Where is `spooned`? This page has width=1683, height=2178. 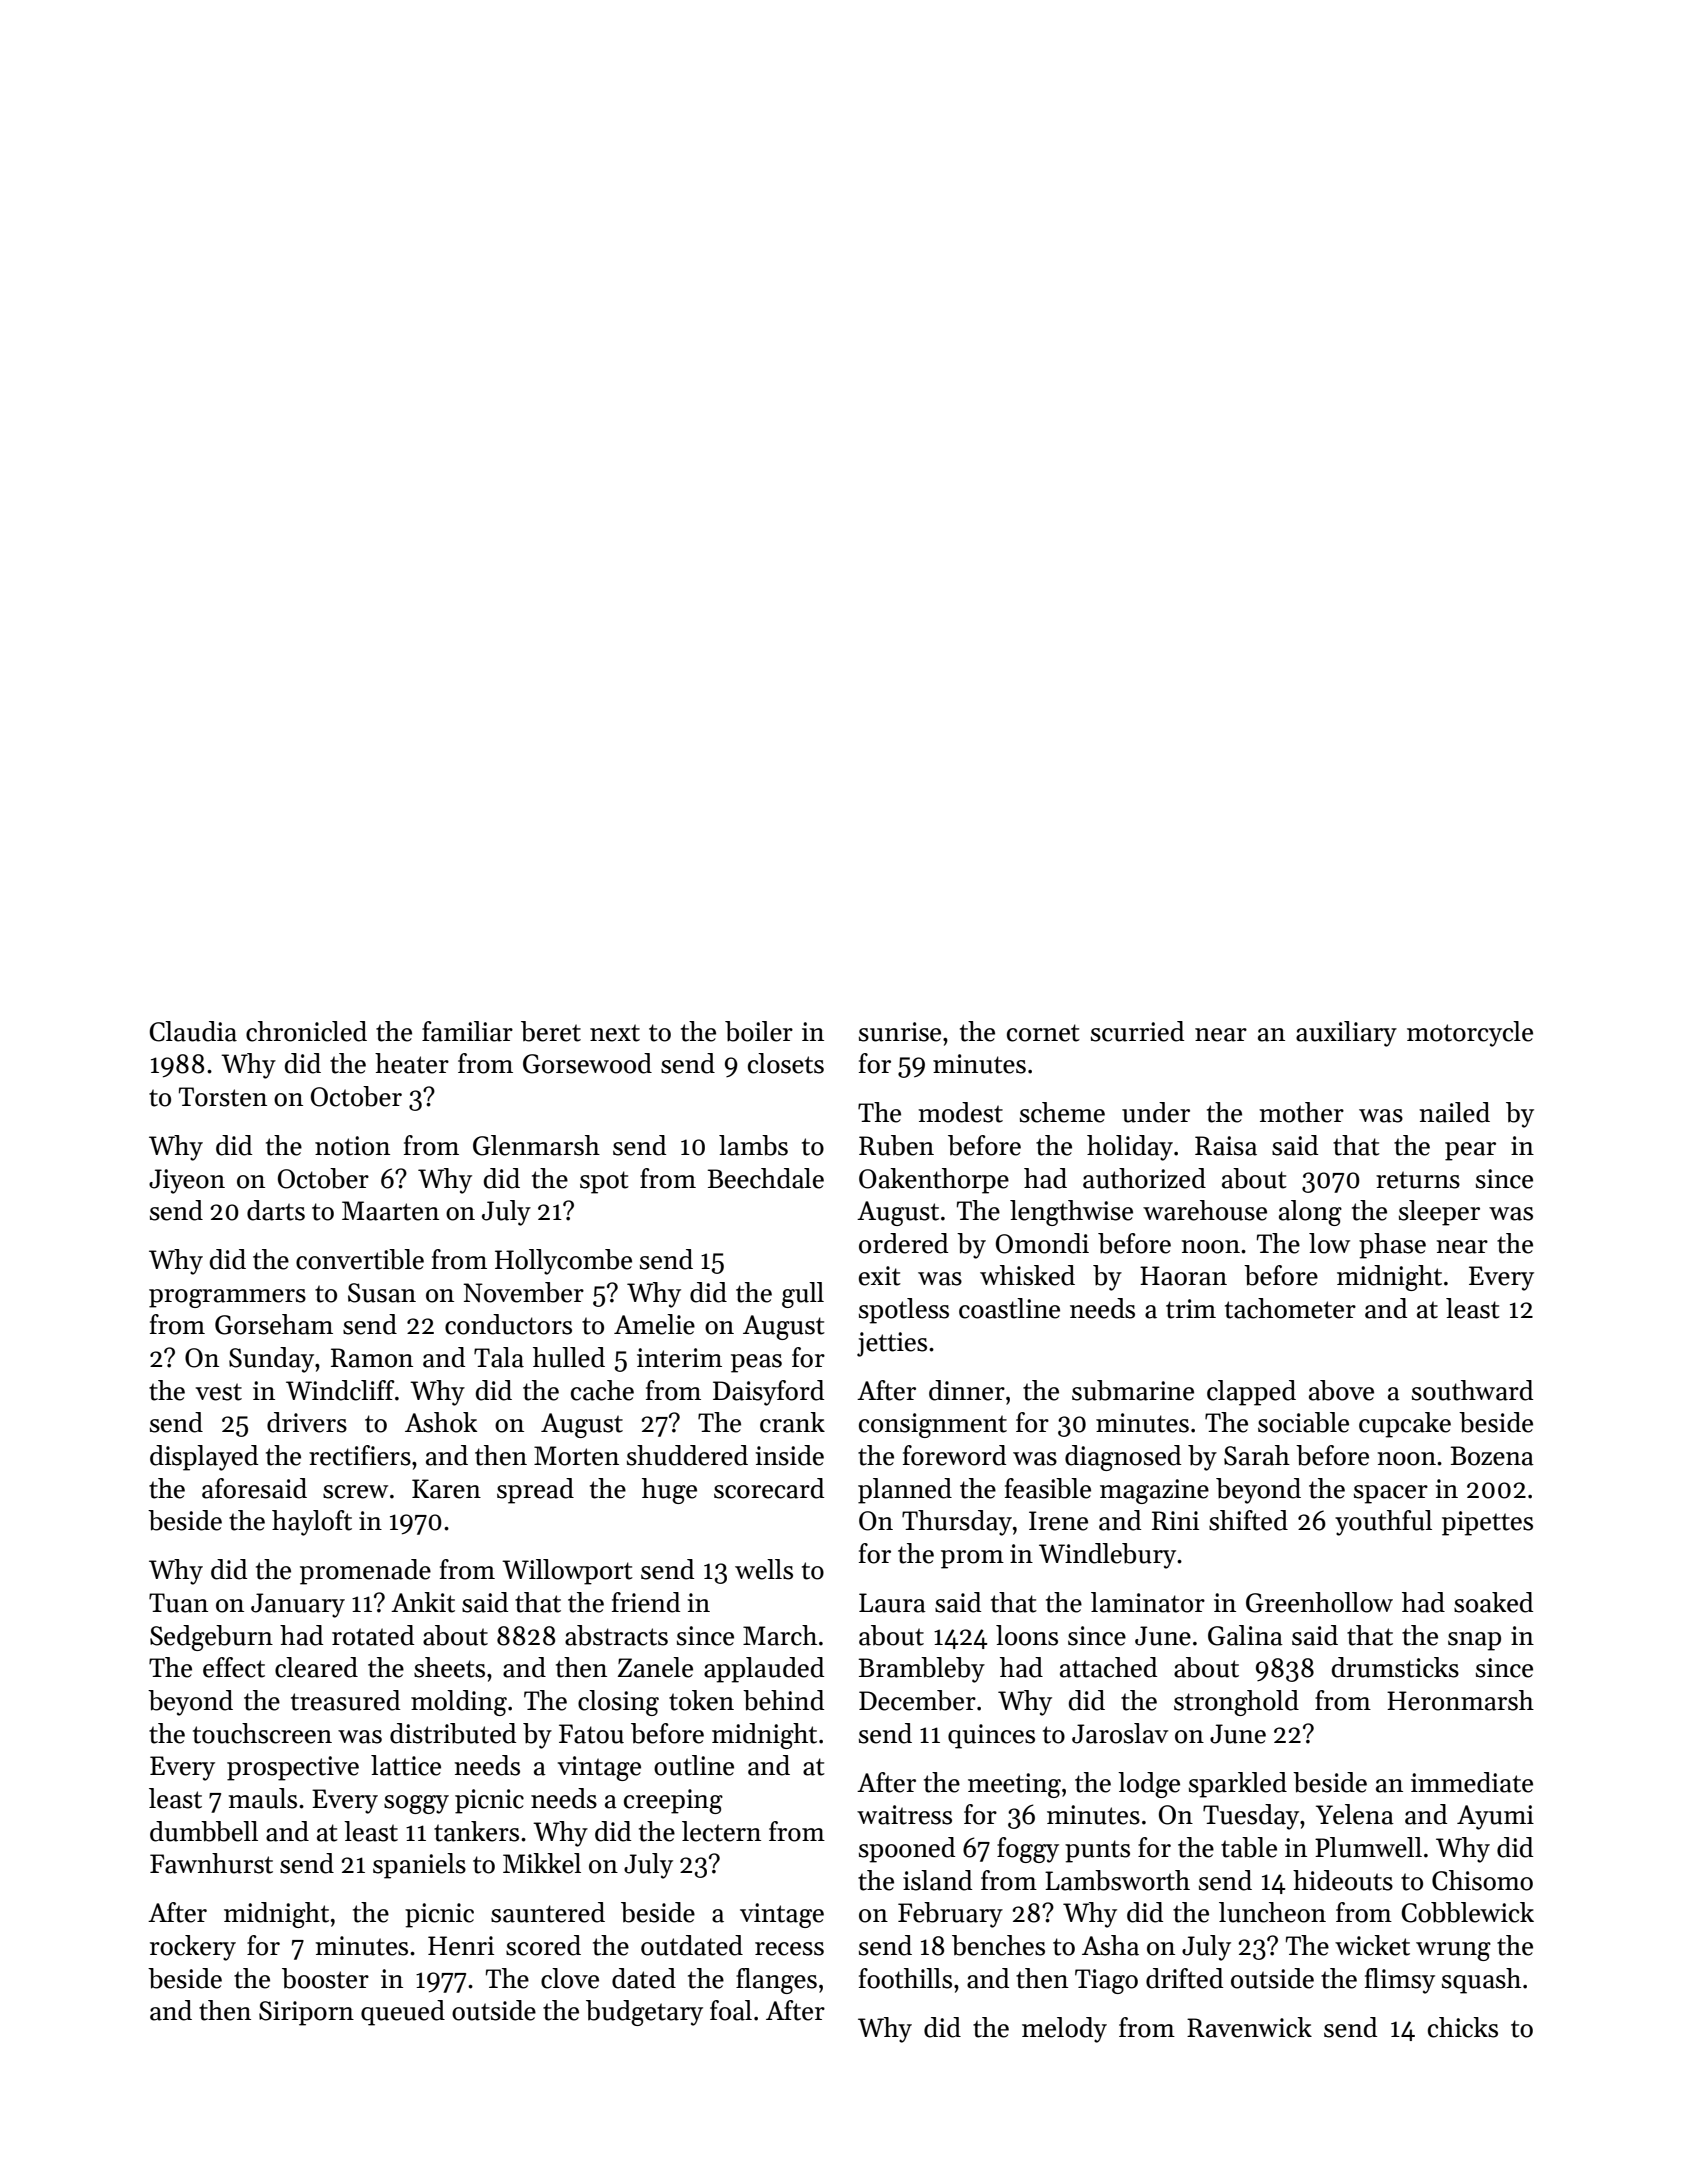 spooned is located at coordinates (907, 1850).
